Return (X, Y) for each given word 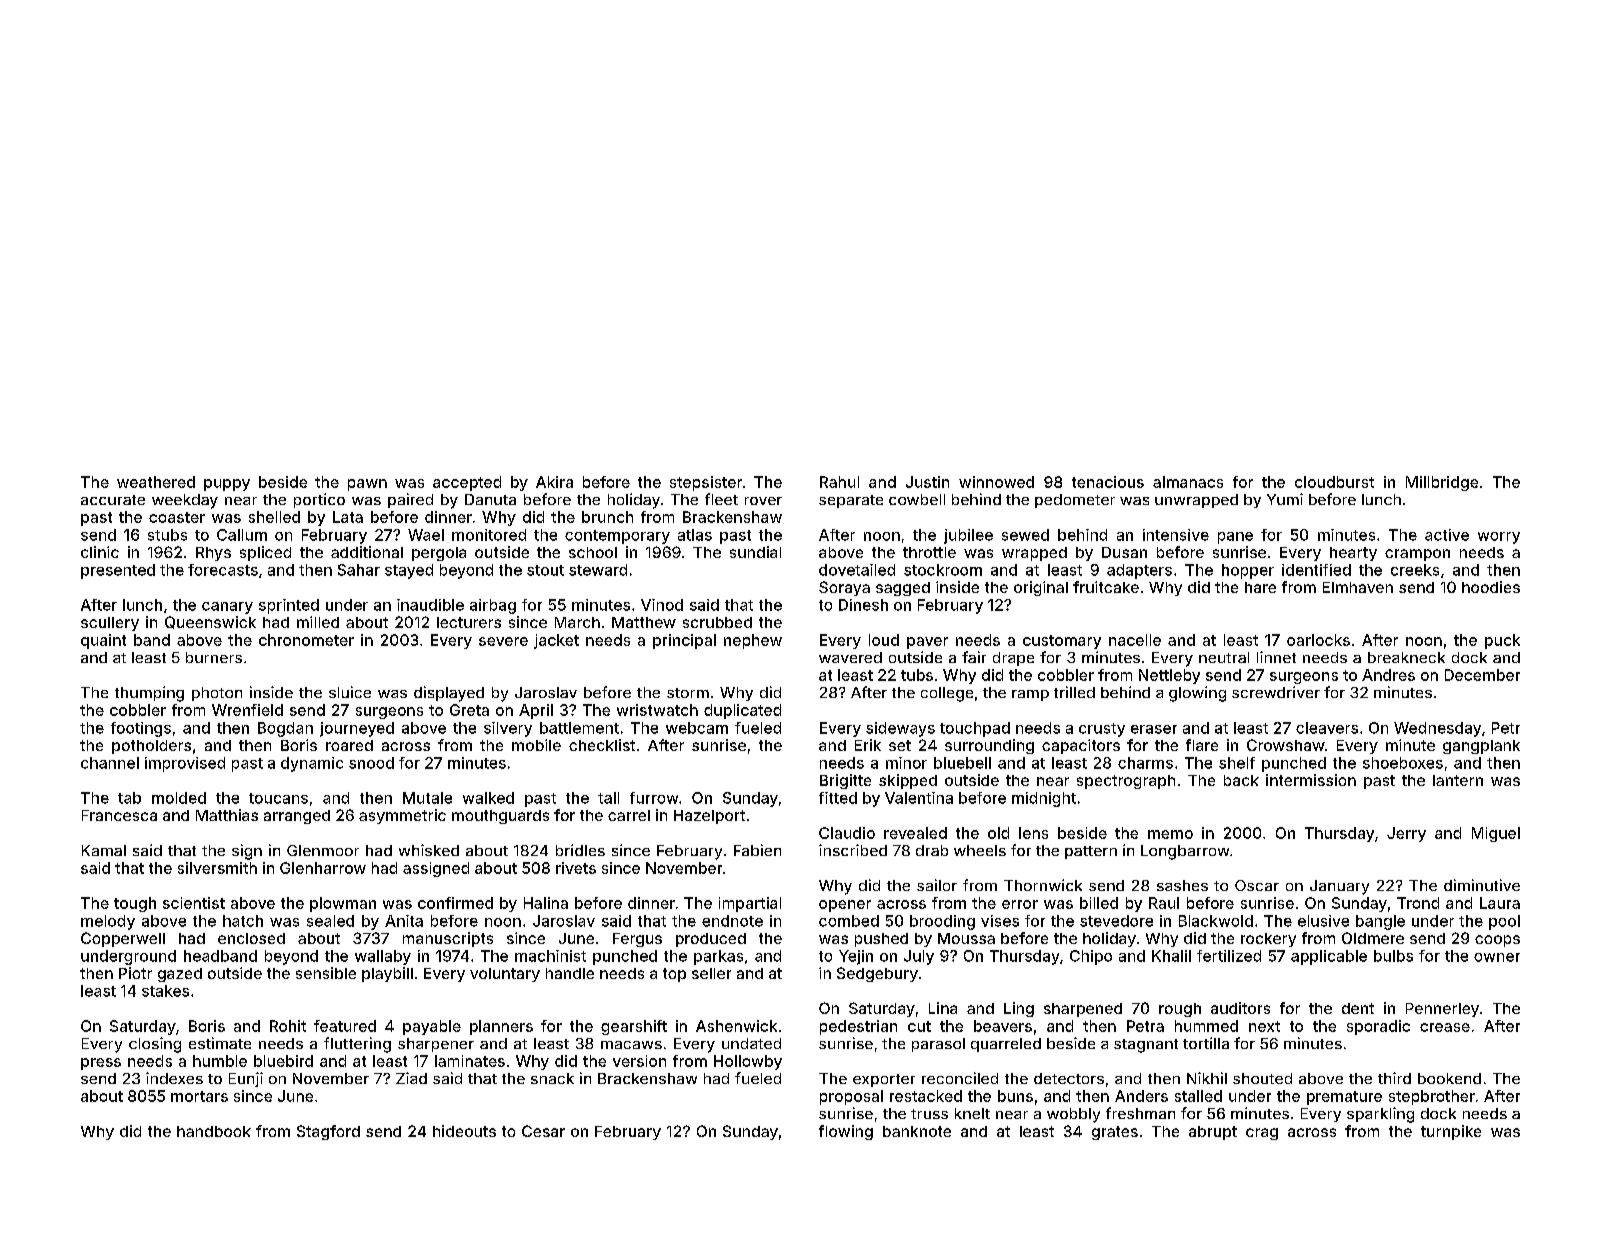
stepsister (706, 483)
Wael (426, 535)
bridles (580, 850)
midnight (1044, 799)
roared (349, 745)
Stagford (328, 1132)
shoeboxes (1403, 763)
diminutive (1482, 885)
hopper (1248, 571)
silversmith (217, 868)
